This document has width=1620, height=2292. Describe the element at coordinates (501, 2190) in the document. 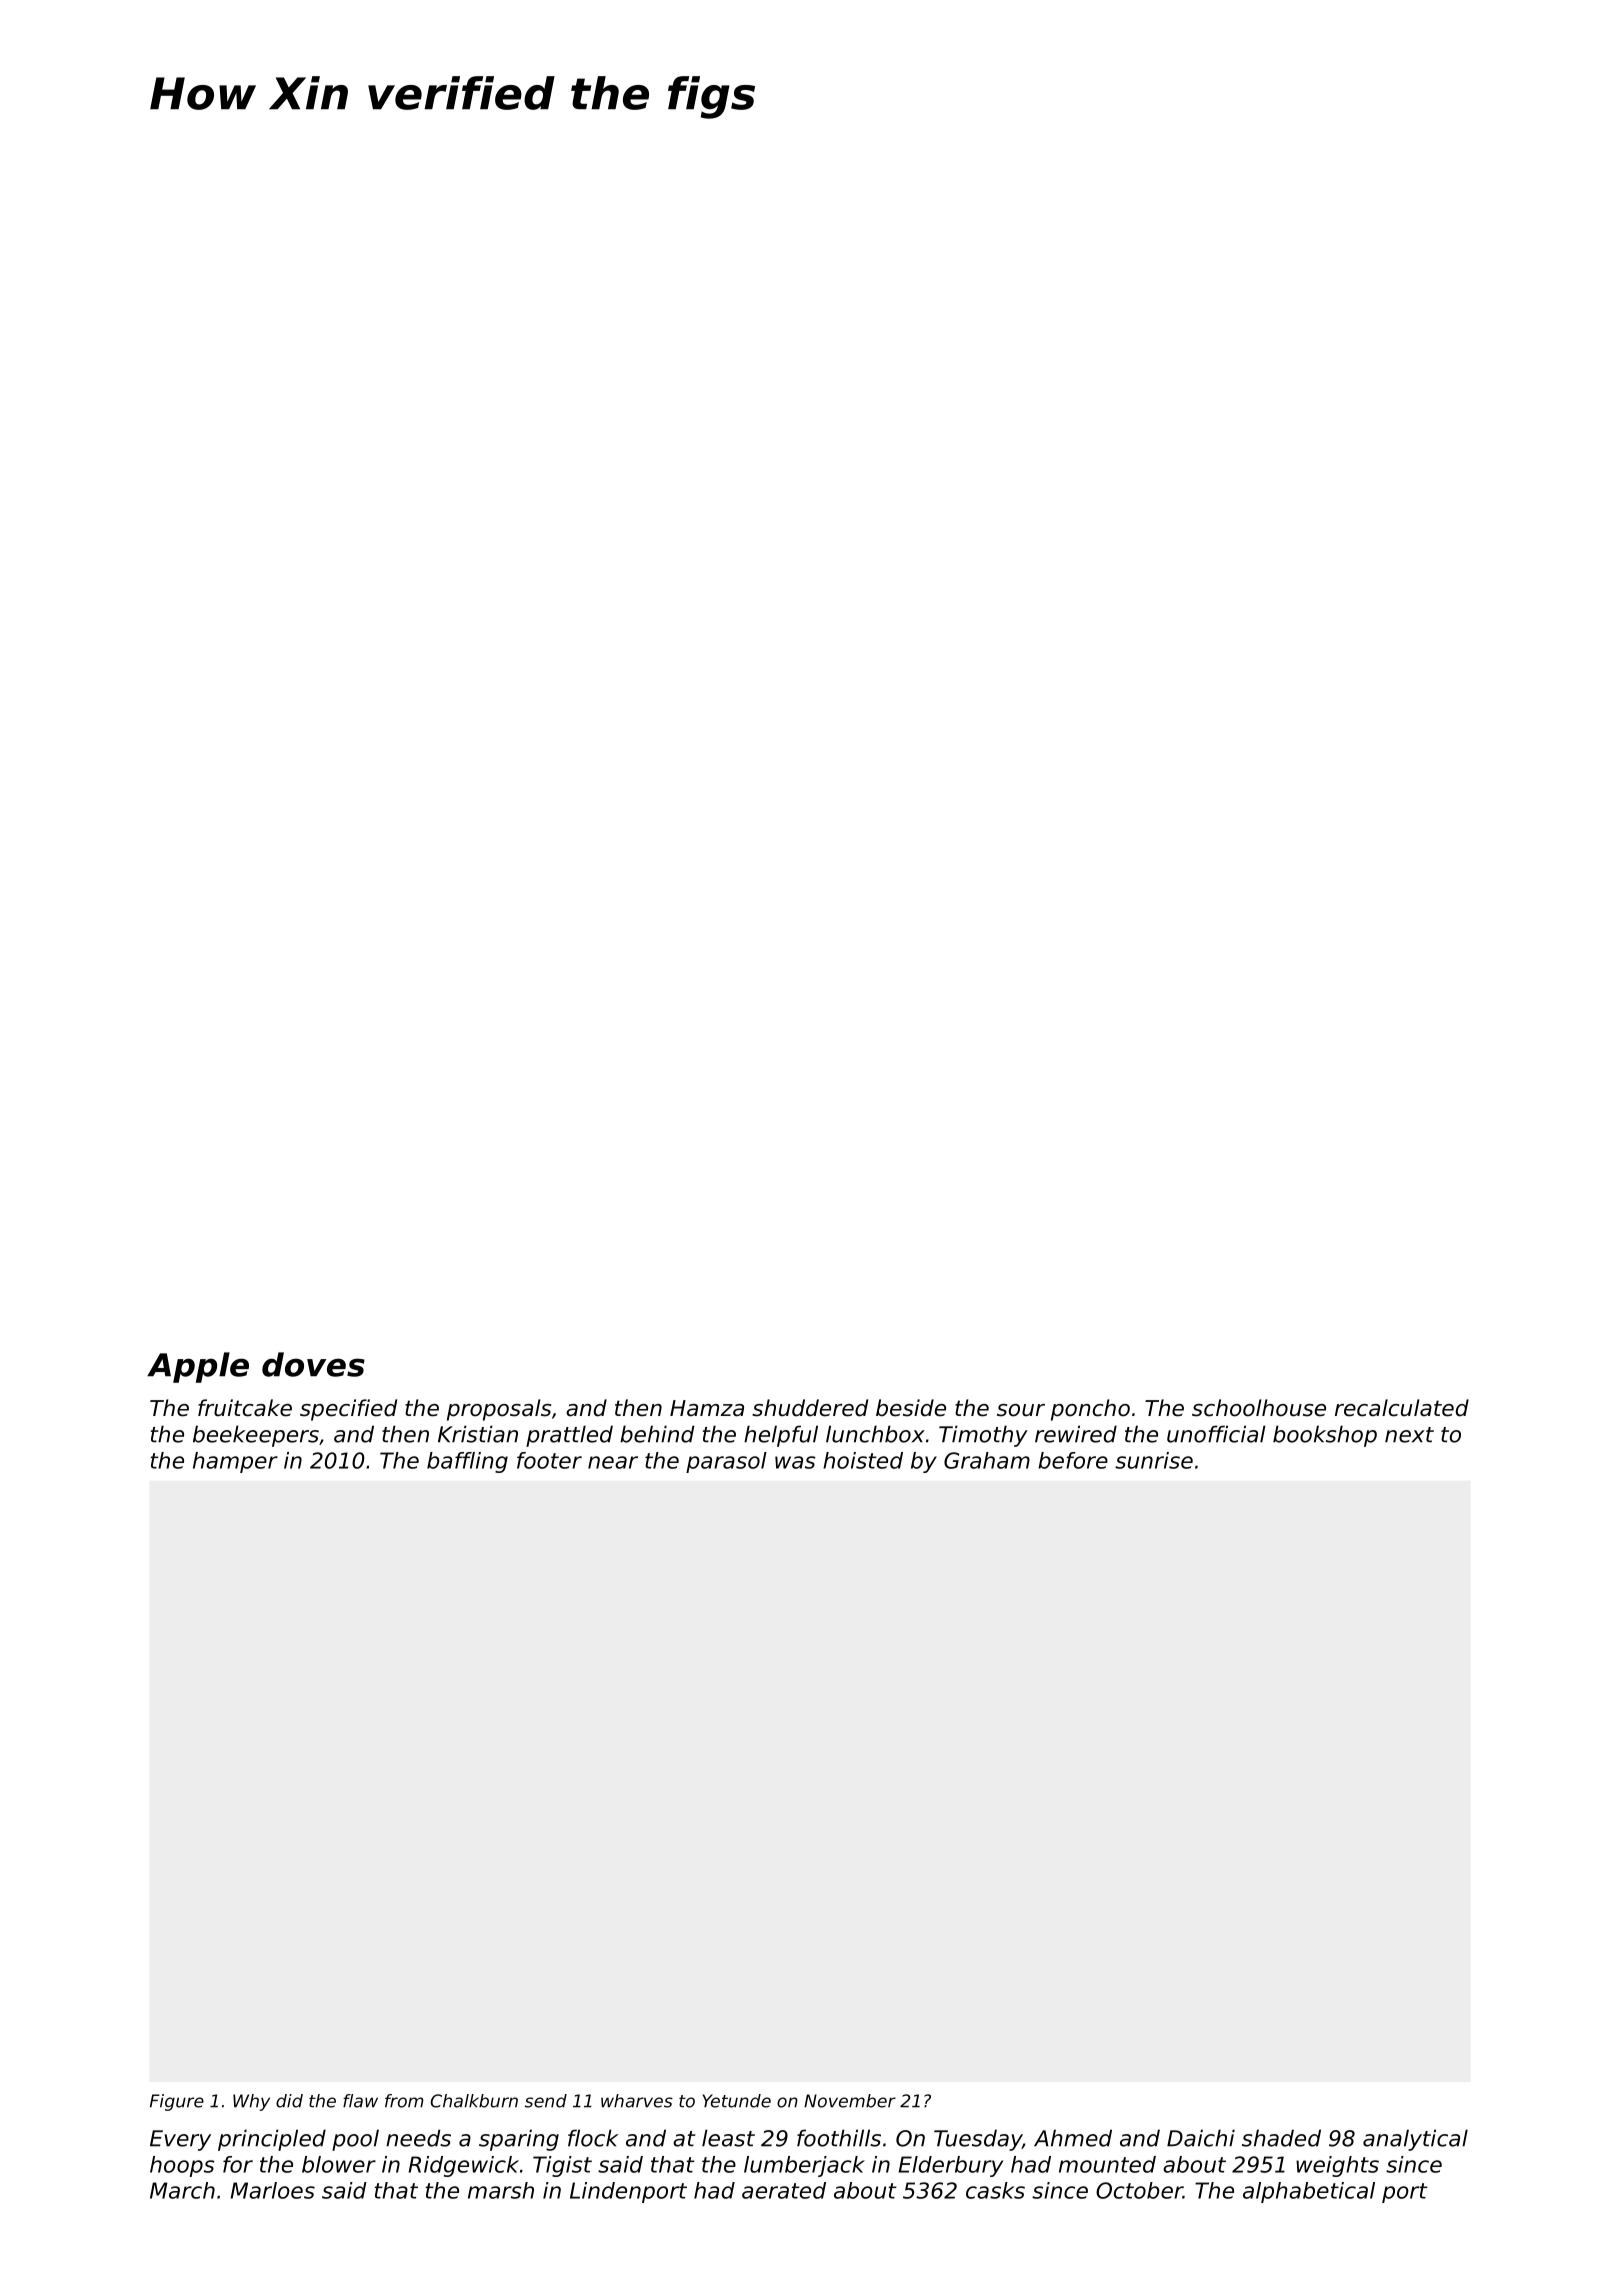

I see `marsh` at that location.
